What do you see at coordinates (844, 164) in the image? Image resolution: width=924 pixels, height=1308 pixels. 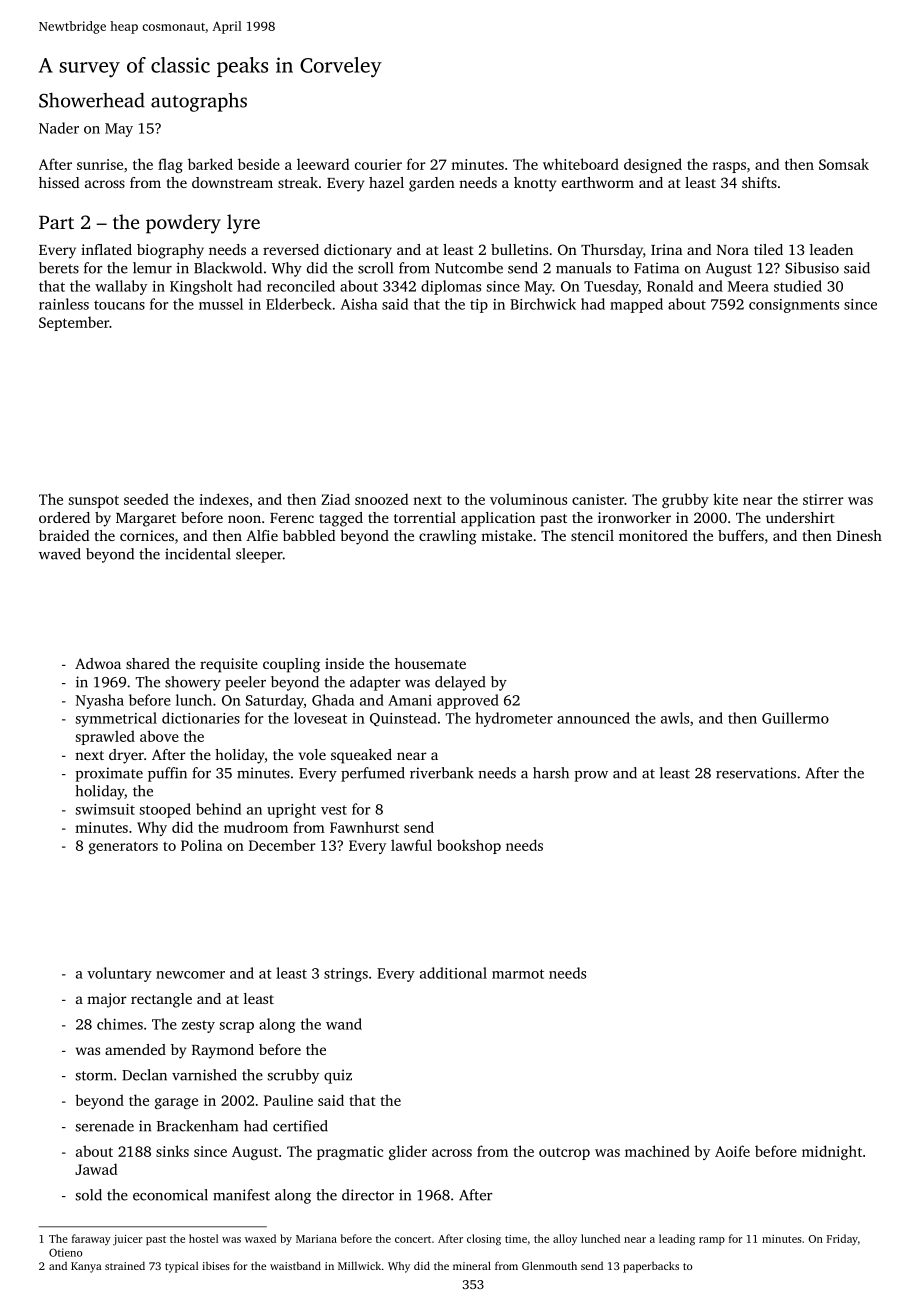 I see `Somsak` at bounding box center [844, 164].
